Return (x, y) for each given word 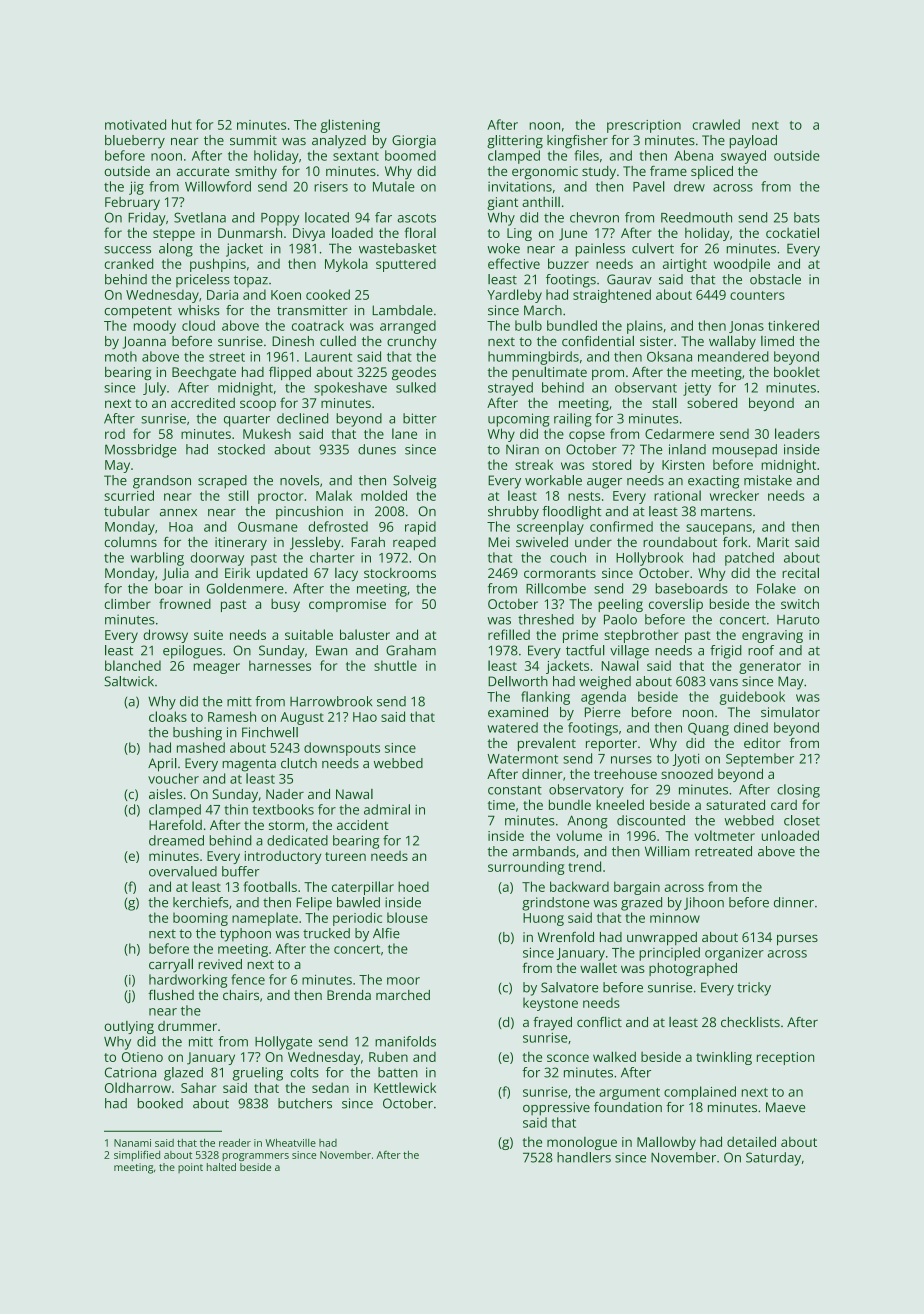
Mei (498, 542)
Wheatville (290, 1143)
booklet (797, 372)
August (302, 718)
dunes (377, 449)
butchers (305, 1103)
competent (138, 312)
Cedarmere (679, 433)
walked (614, 1056)
